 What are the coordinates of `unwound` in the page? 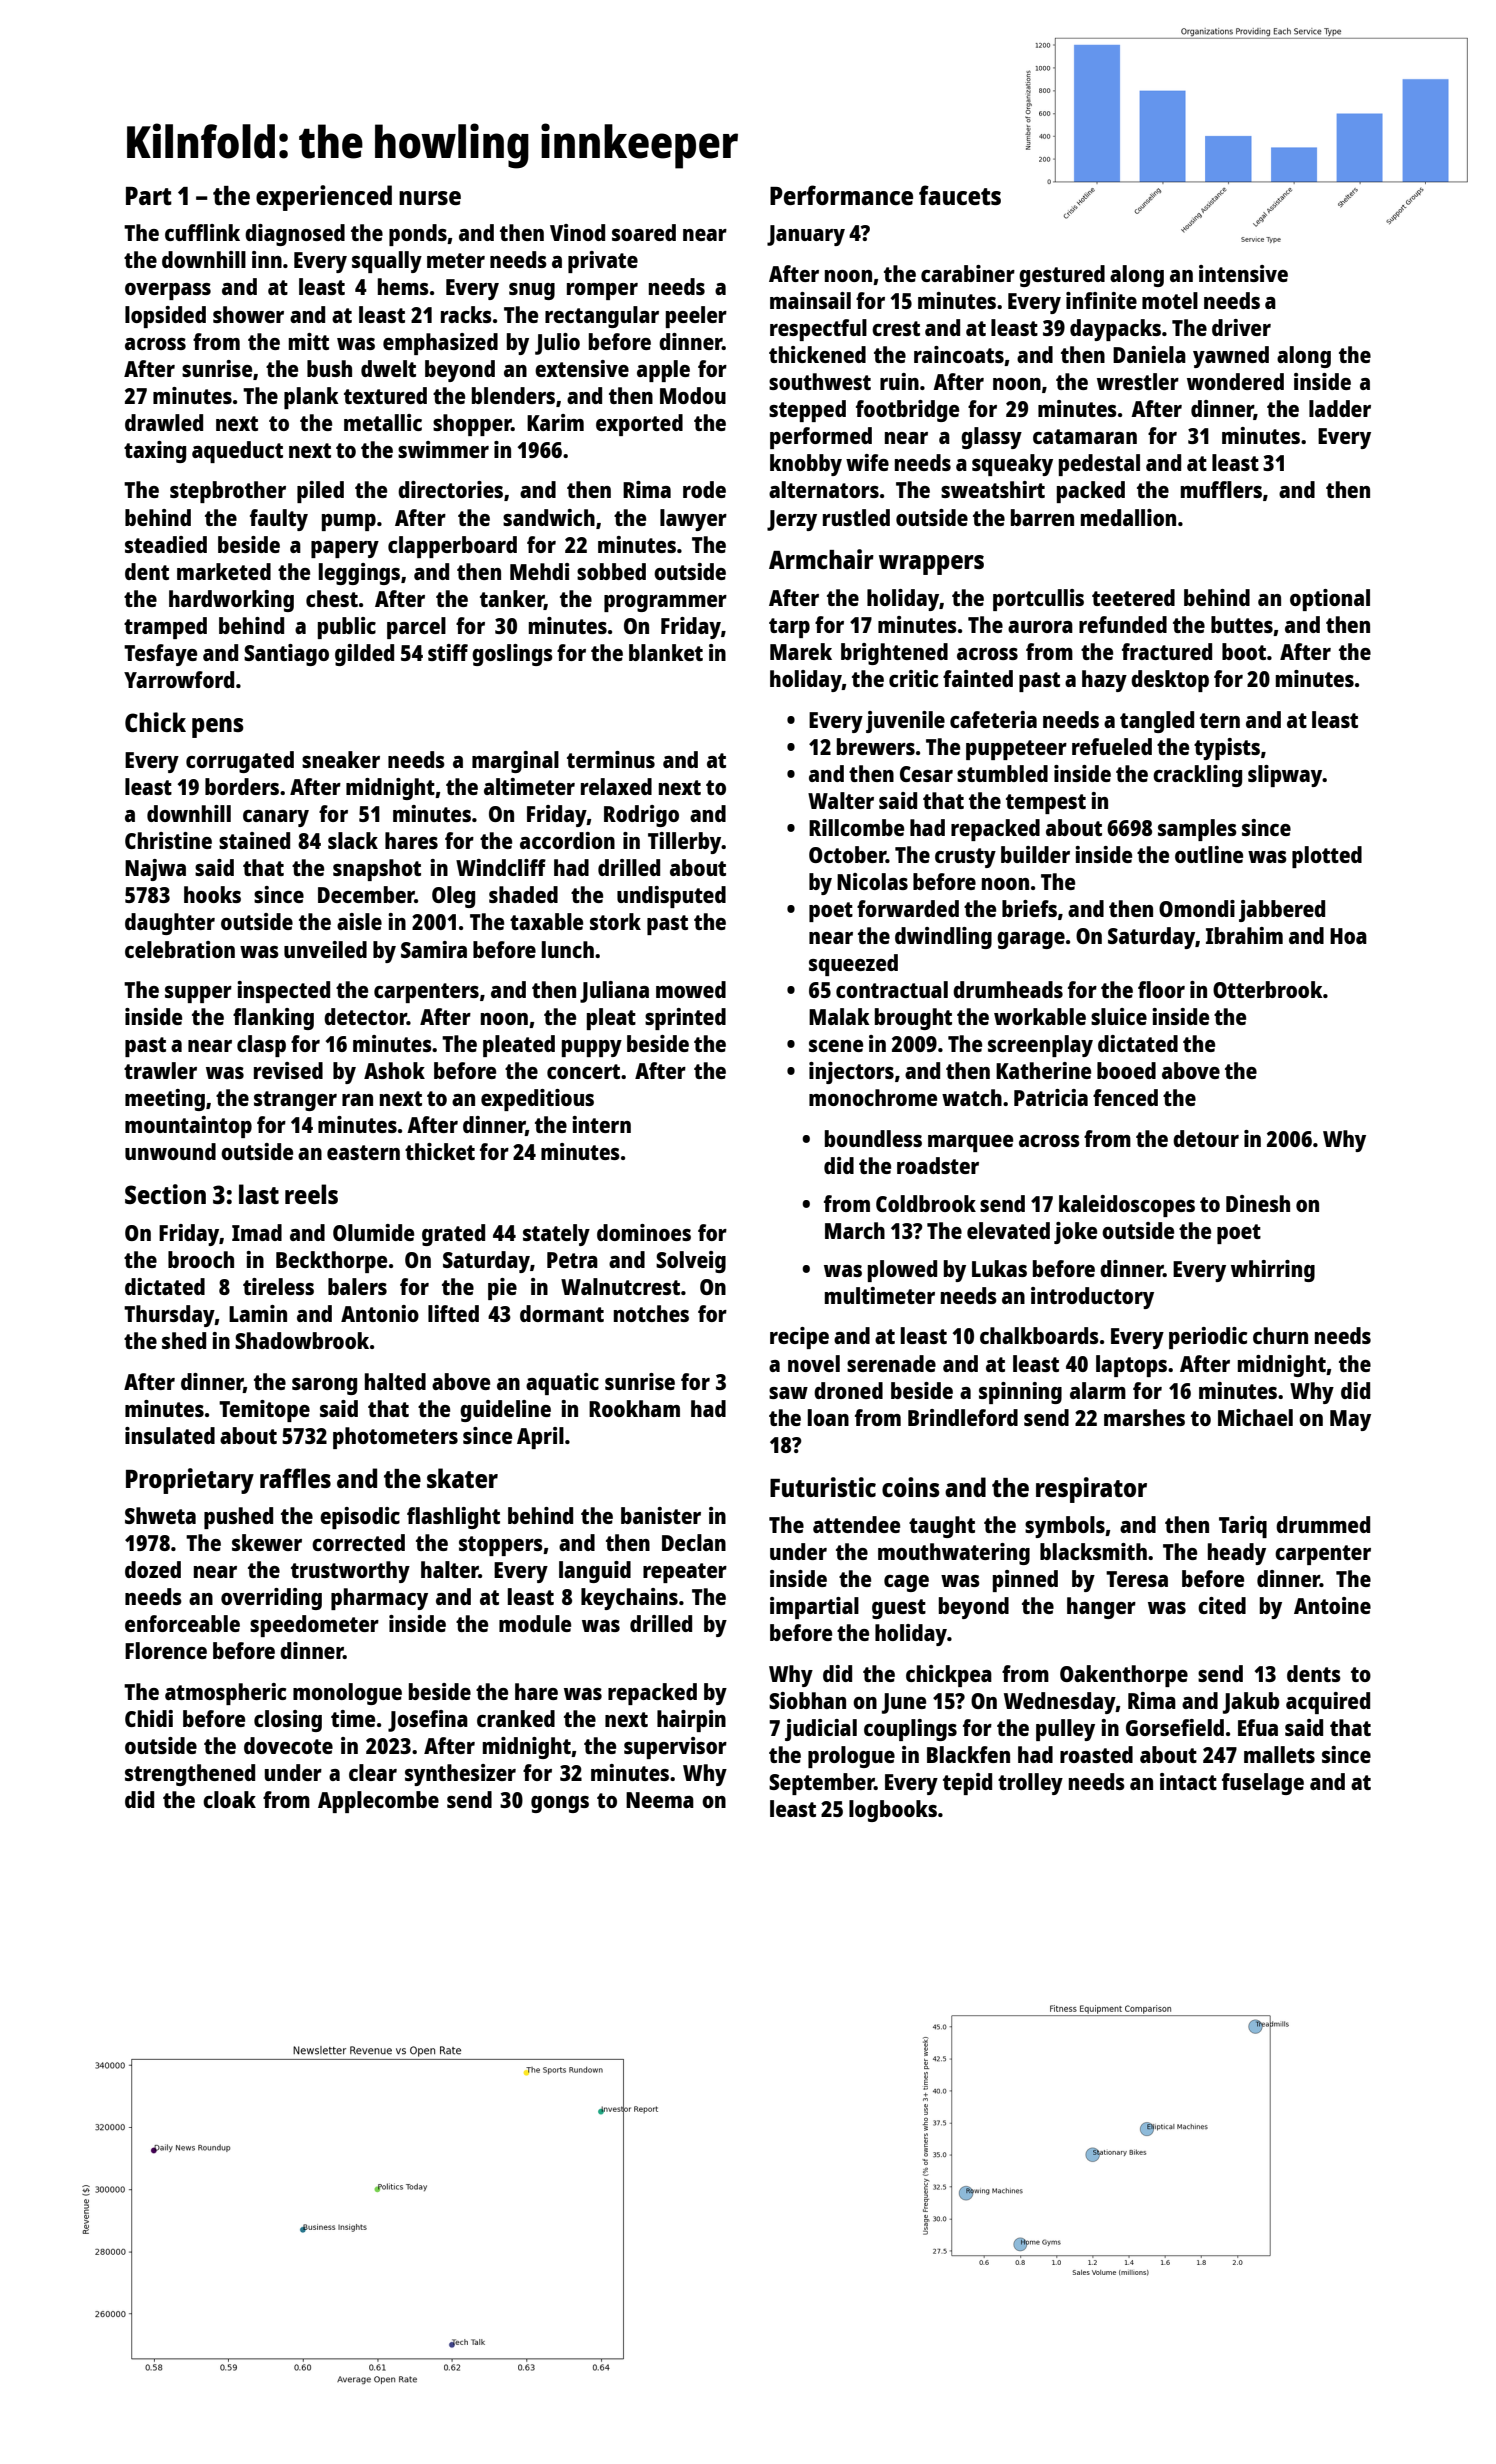 It's located at (170, 1151).
